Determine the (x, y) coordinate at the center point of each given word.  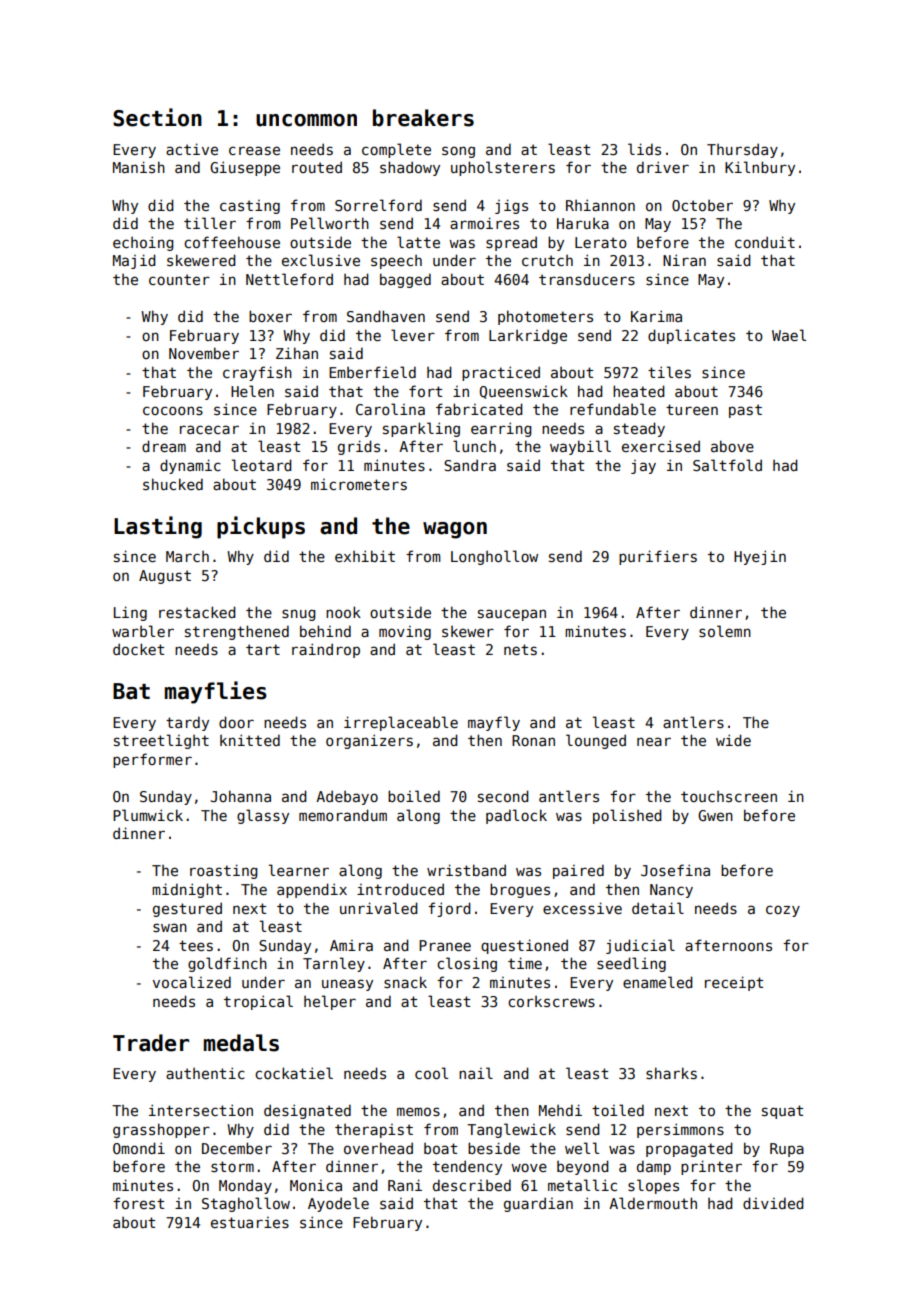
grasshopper (161, 1130)
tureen (692, 409)
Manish (139, 167)
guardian (538, 1204)
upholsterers (503, 168)
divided (773, 1203)
